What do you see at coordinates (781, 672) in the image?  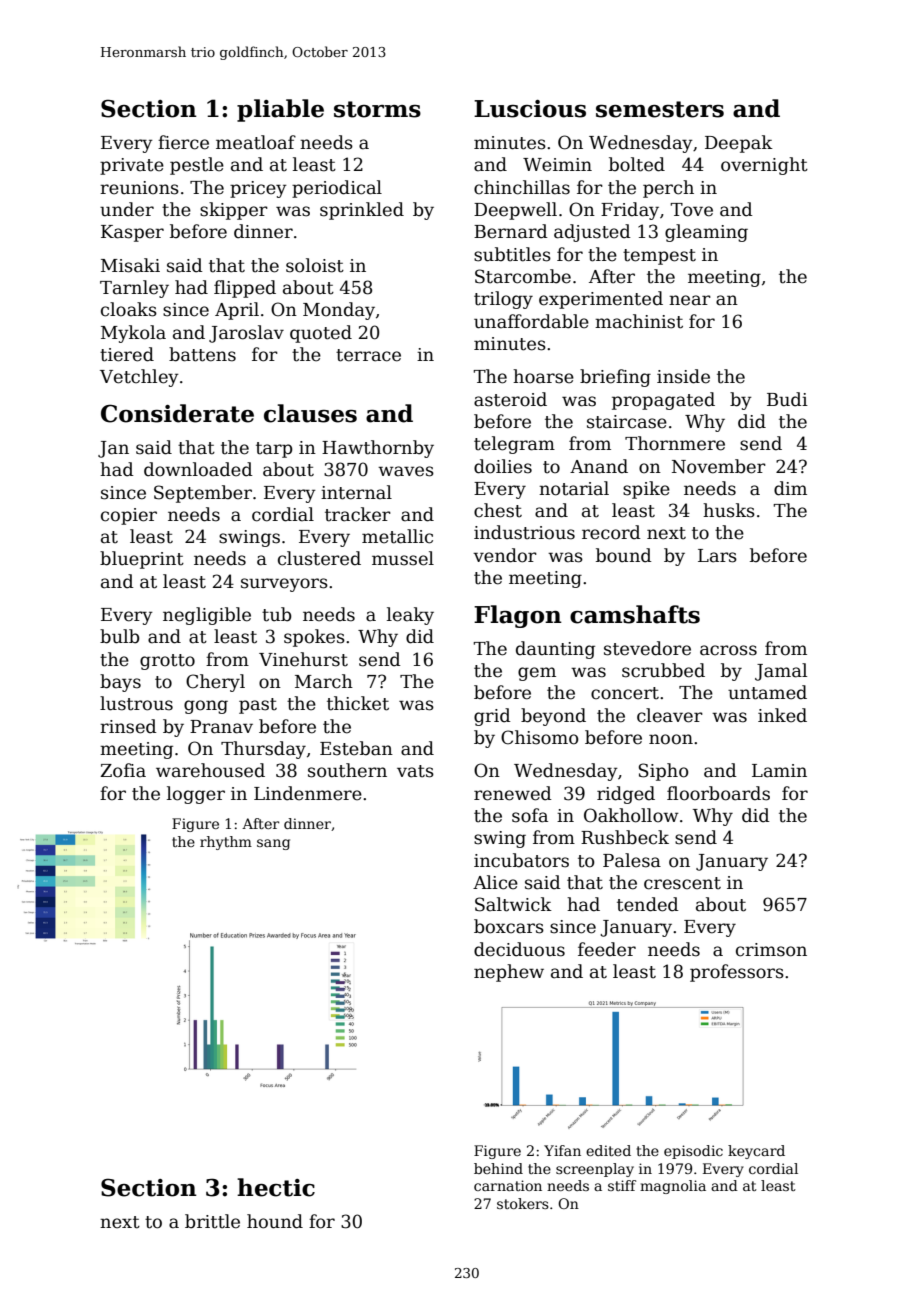 I see `Jamal` at bounding box center [781, 672].
